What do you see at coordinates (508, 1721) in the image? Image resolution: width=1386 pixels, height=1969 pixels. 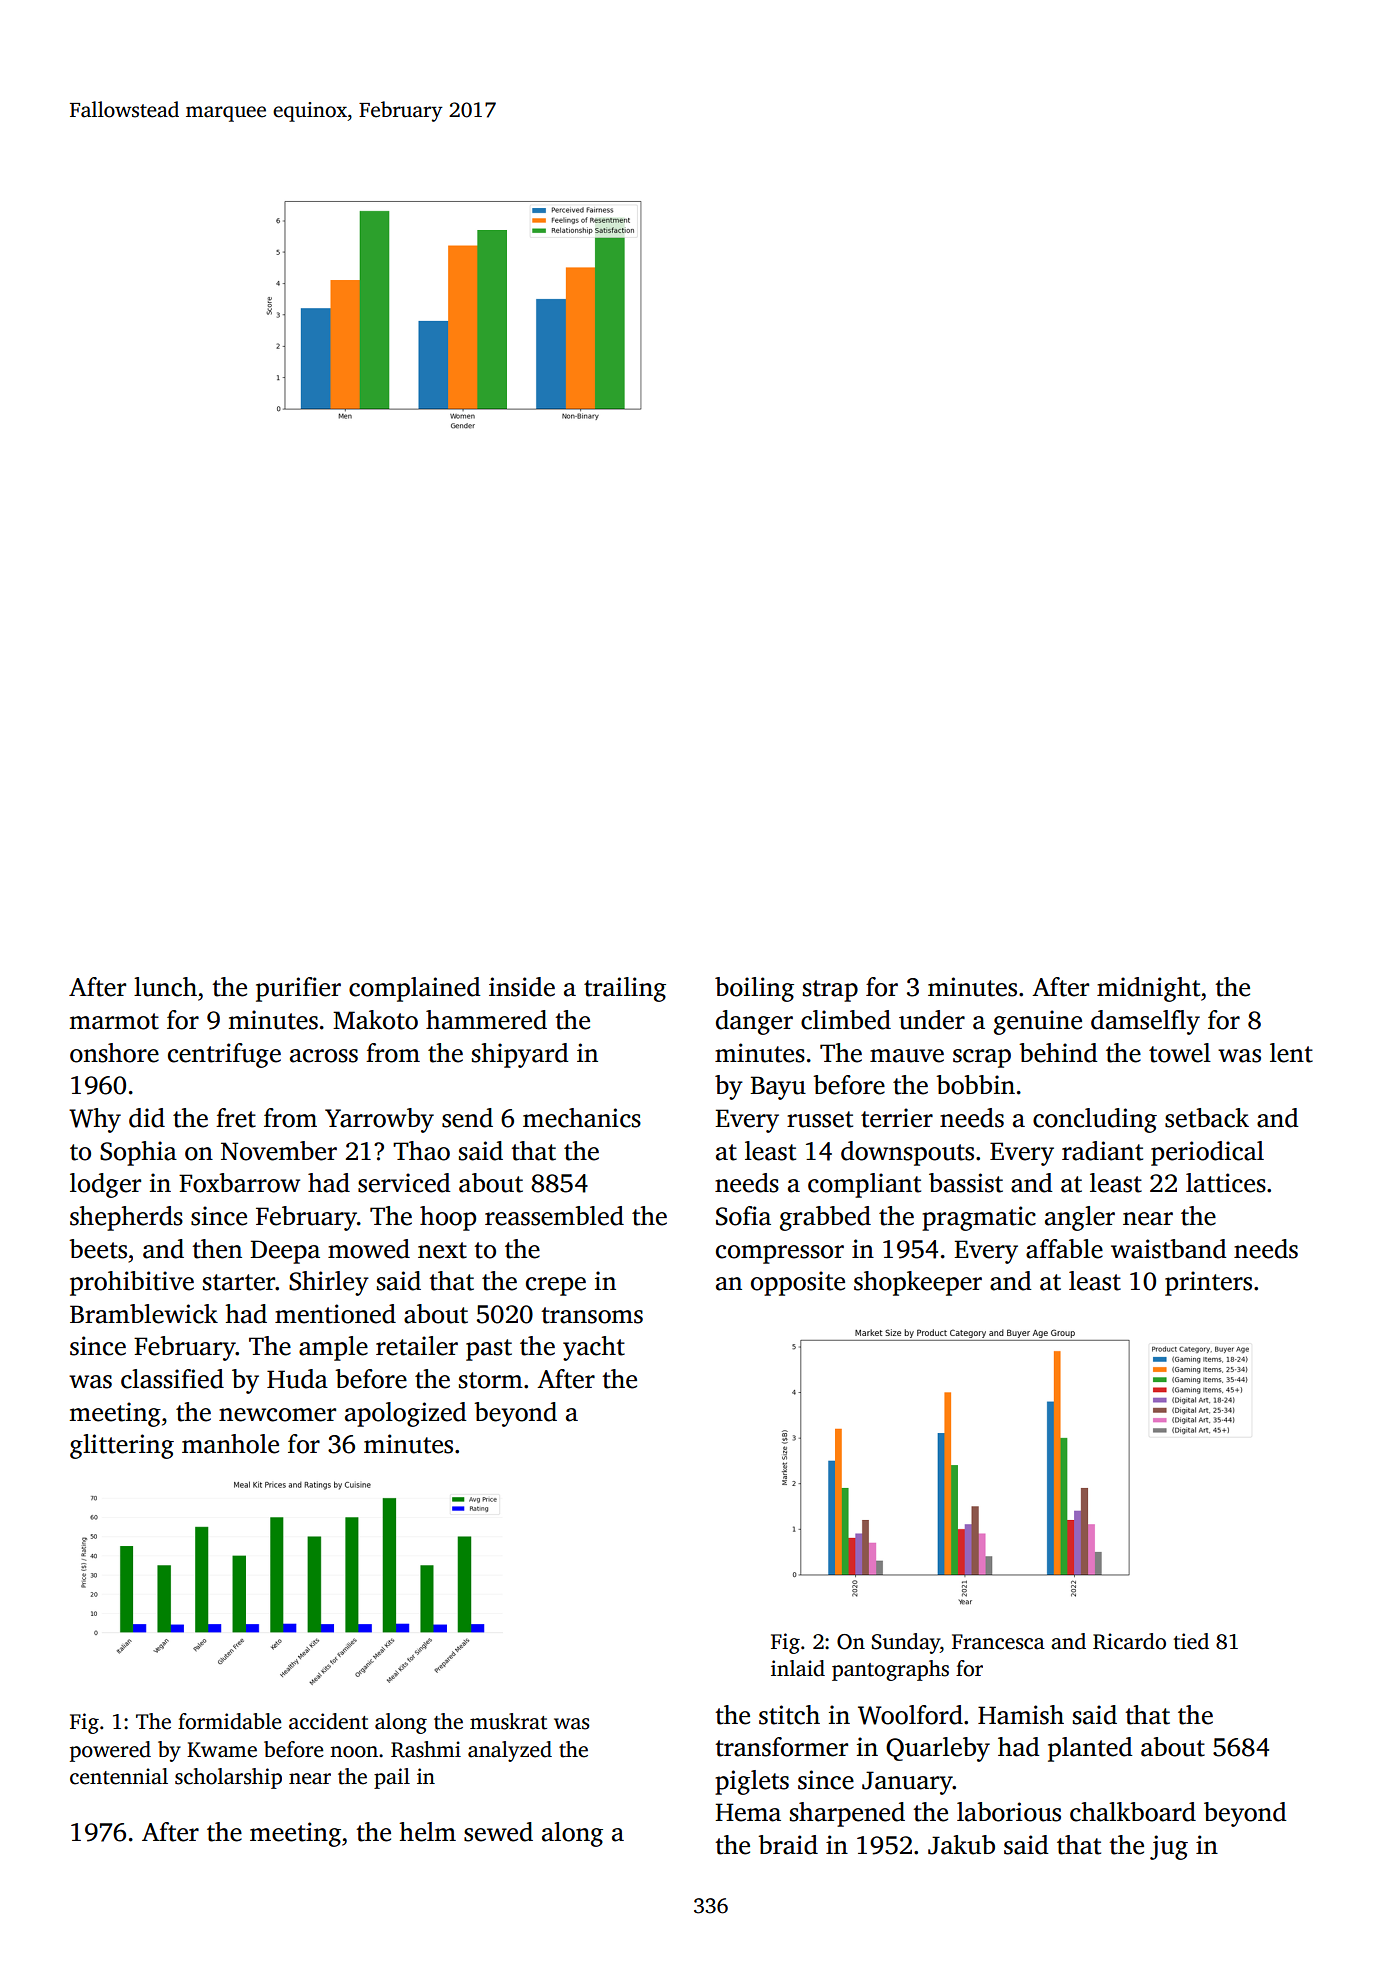 I see `muskrat` at bounding box center [508, 1721].
